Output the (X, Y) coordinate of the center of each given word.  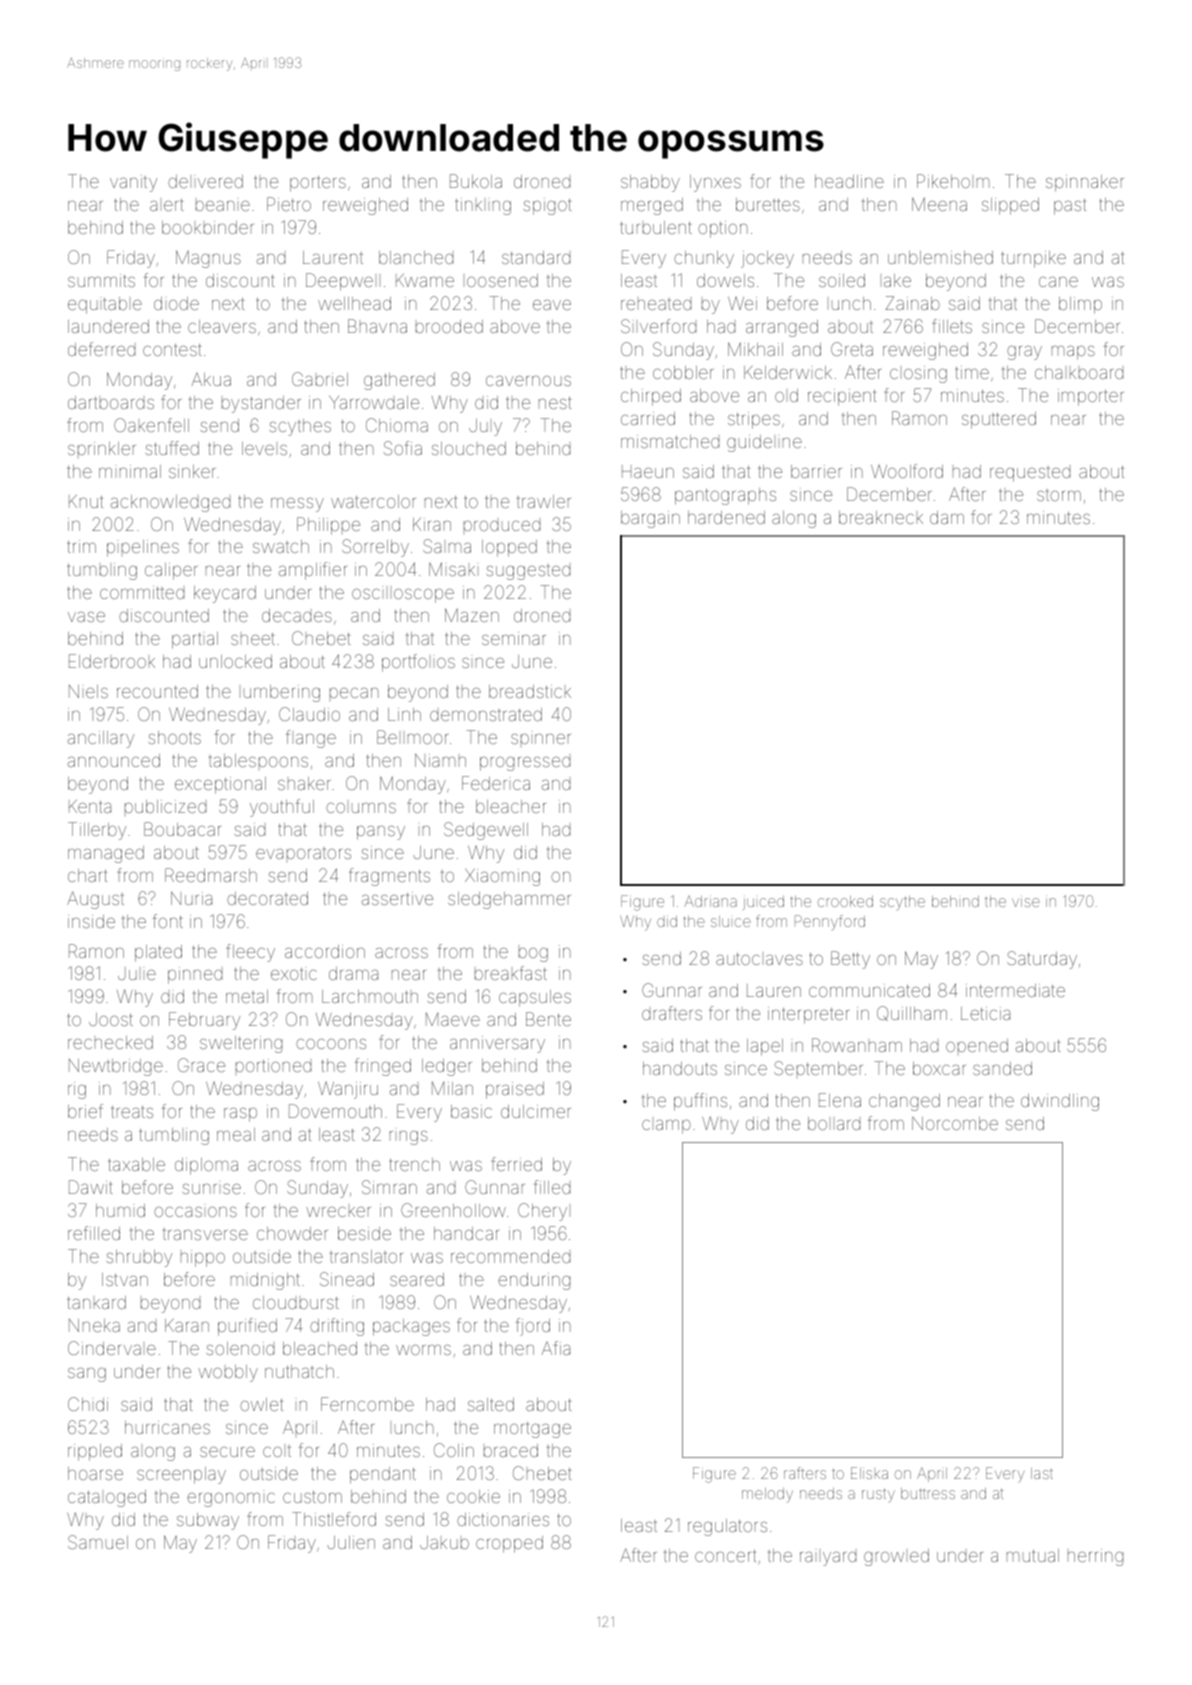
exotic (294, 974)
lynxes (715, 183)
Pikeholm (953, 181)
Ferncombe (367, 1404)
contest (172, 350)
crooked (845, 901)
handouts (680, 1068)
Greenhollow (453, 1210)
